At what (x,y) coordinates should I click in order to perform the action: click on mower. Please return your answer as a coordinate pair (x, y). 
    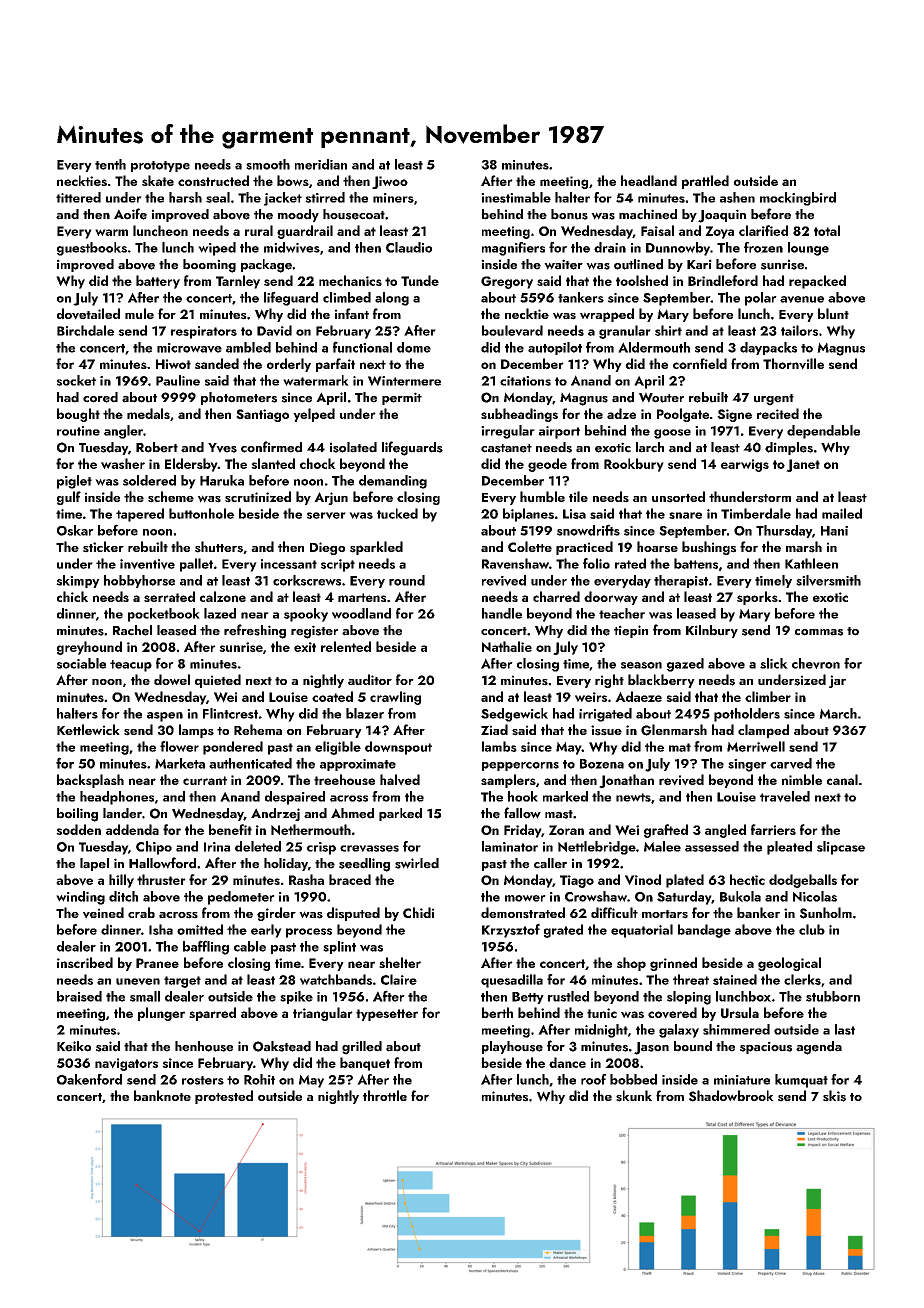
    Looking at the image, I should click on (525, 898).
